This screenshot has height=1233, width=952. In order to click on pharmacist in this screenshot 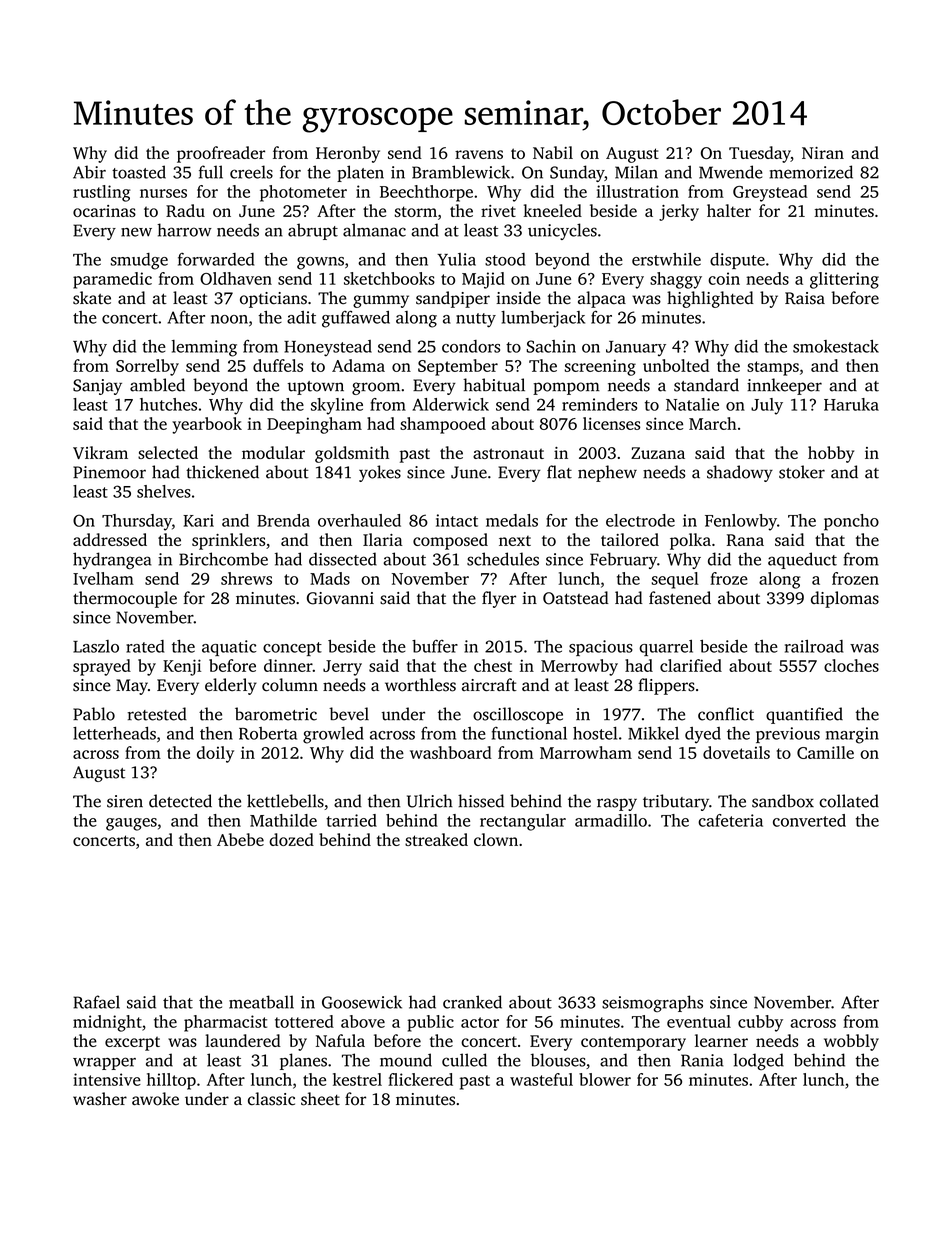, I will do `click(225, 1023)`.
